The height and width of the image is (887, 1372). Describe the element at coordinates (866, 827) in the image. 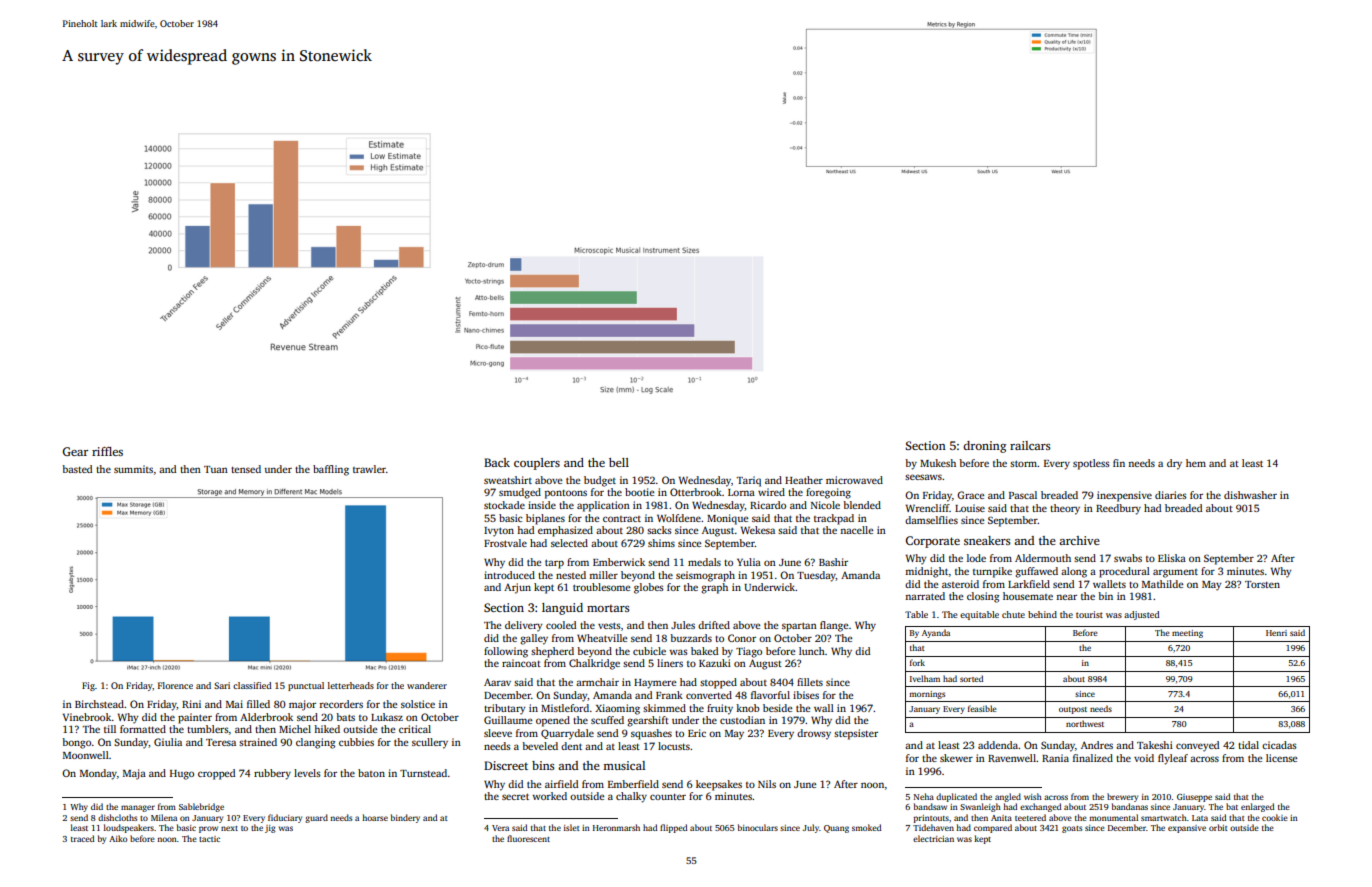

I see `smoked` at that location.
